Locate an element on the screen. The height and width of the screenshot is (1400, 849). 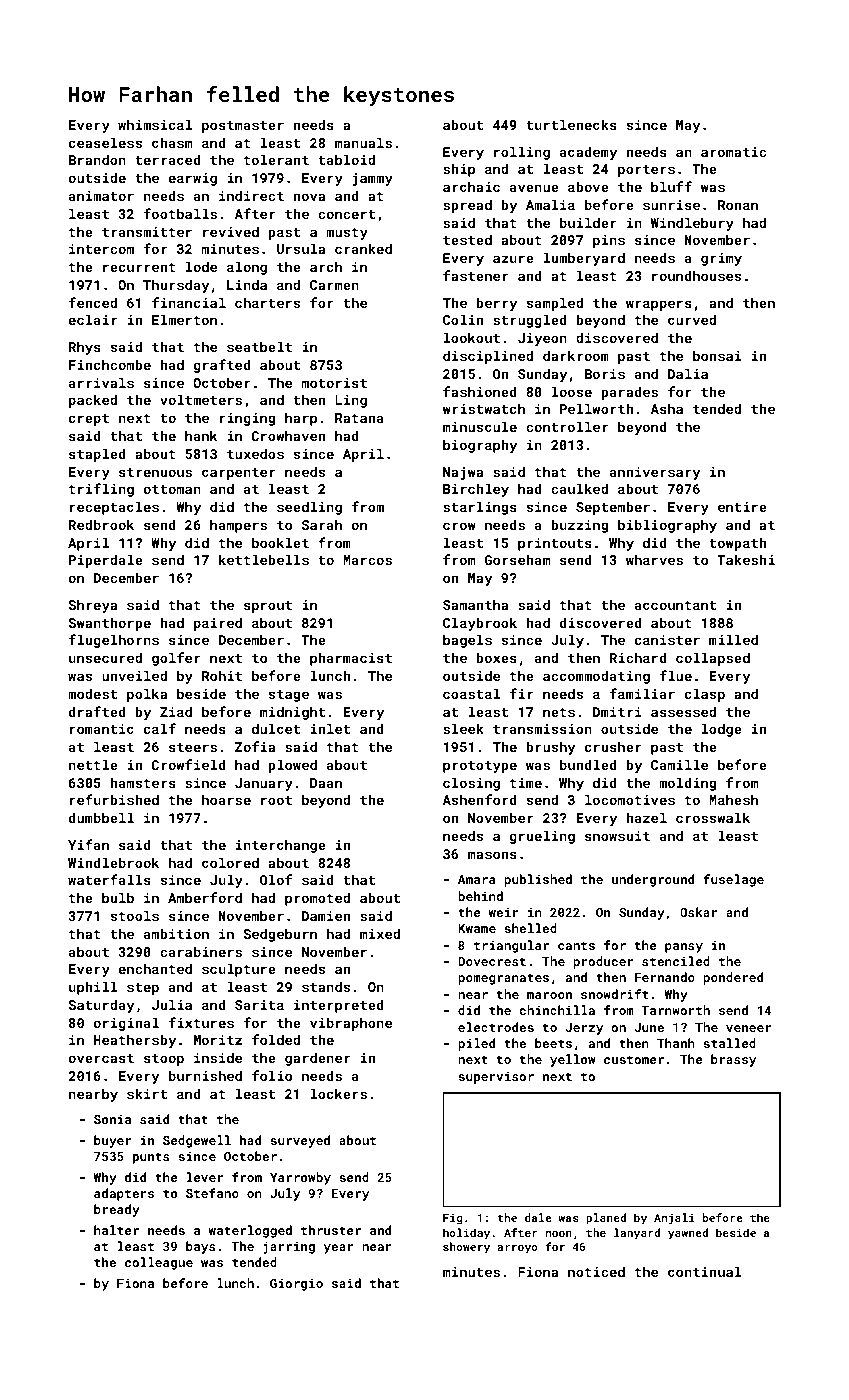
punts is located at coordinates (151, 1158).
